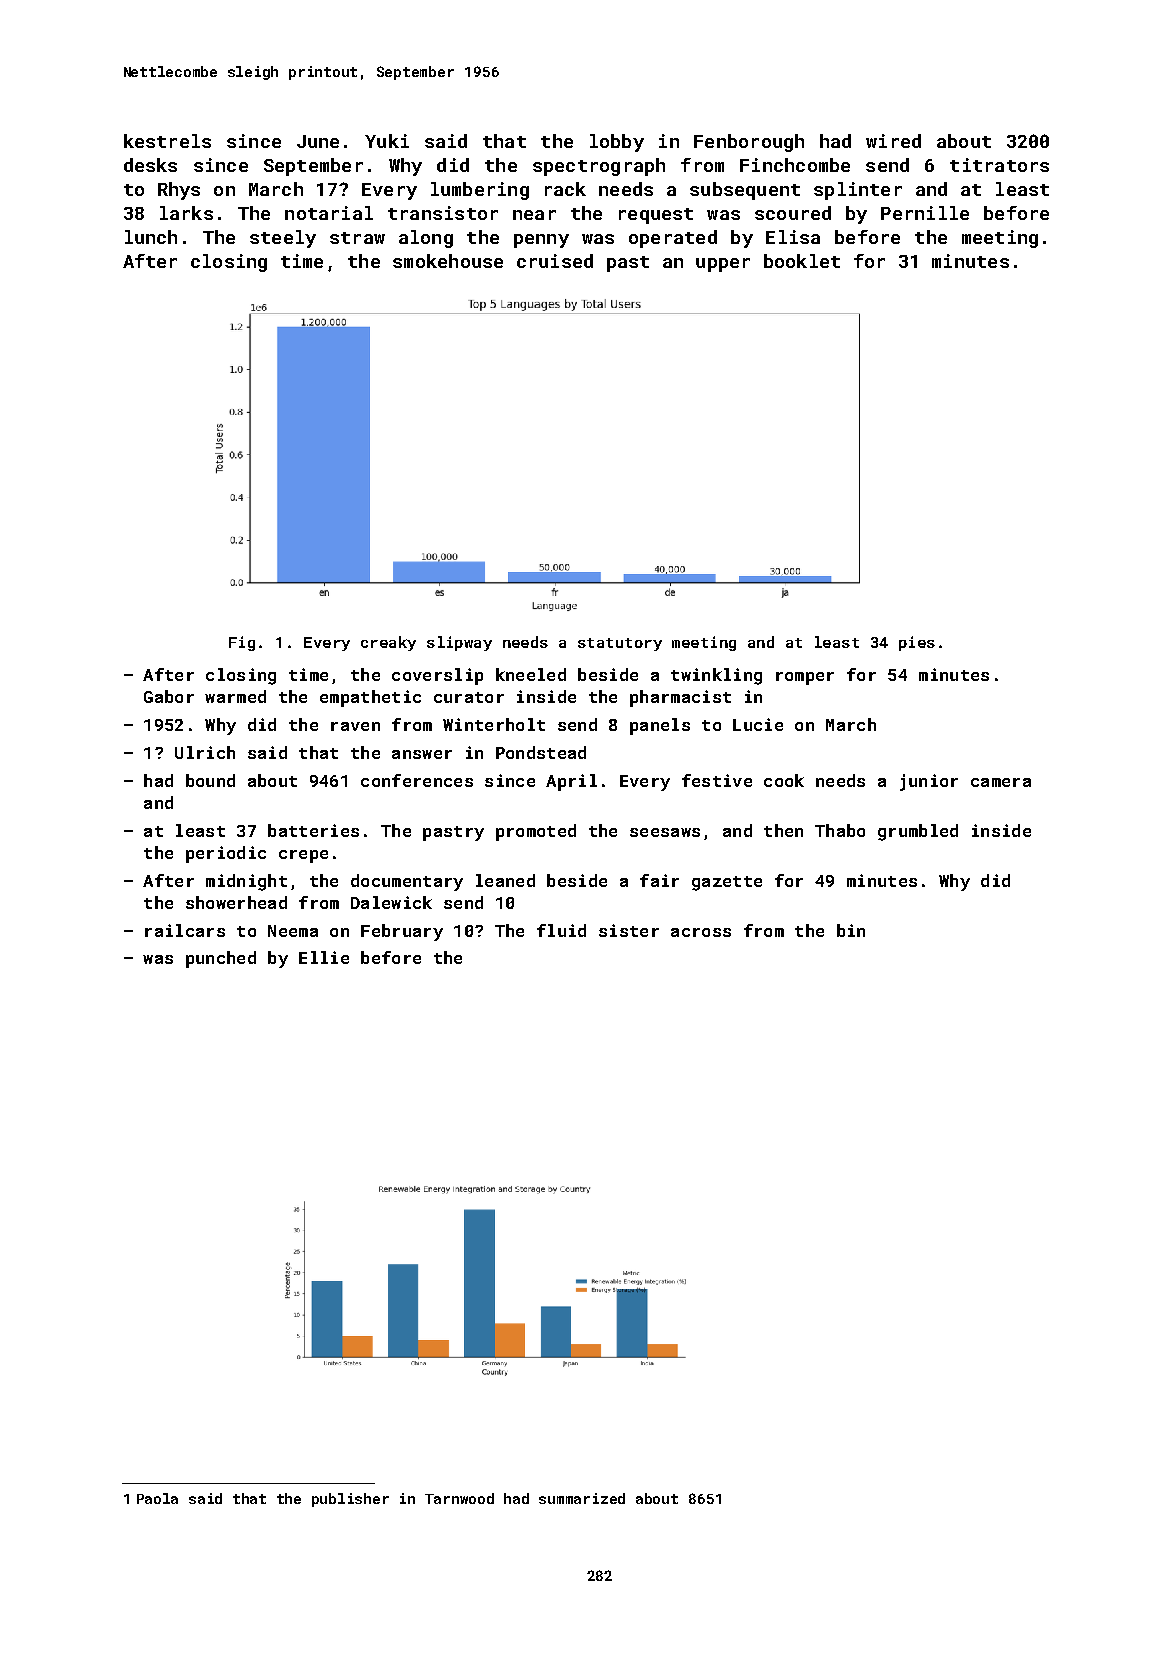 The width and height of the image is (1173, 1659). What do you see at coordinates (350, 1500) in the image?
I see `publisher` at bounding box center [350, 1500].
